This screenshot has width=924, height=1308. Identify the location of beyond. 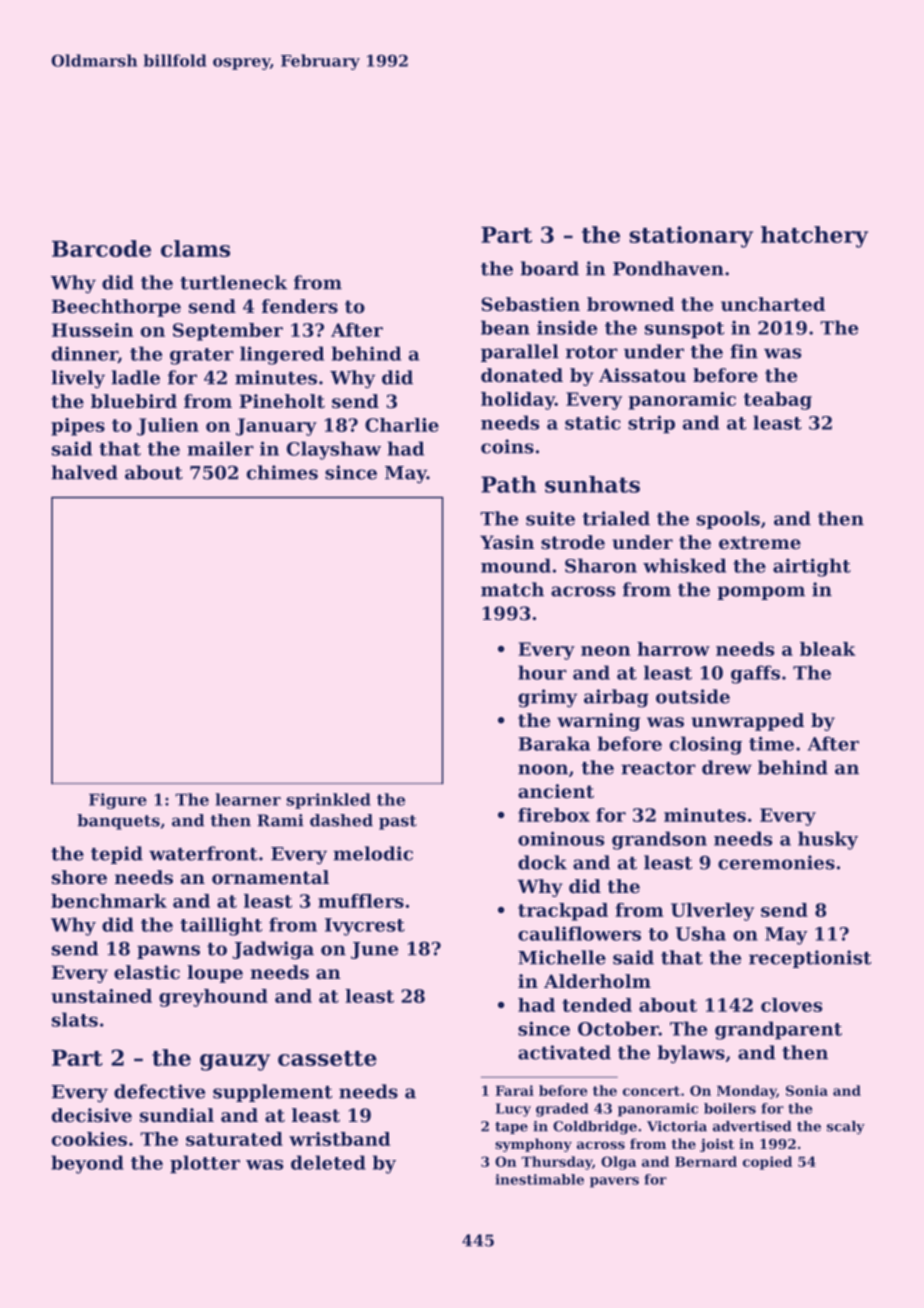
(87, 1164).
